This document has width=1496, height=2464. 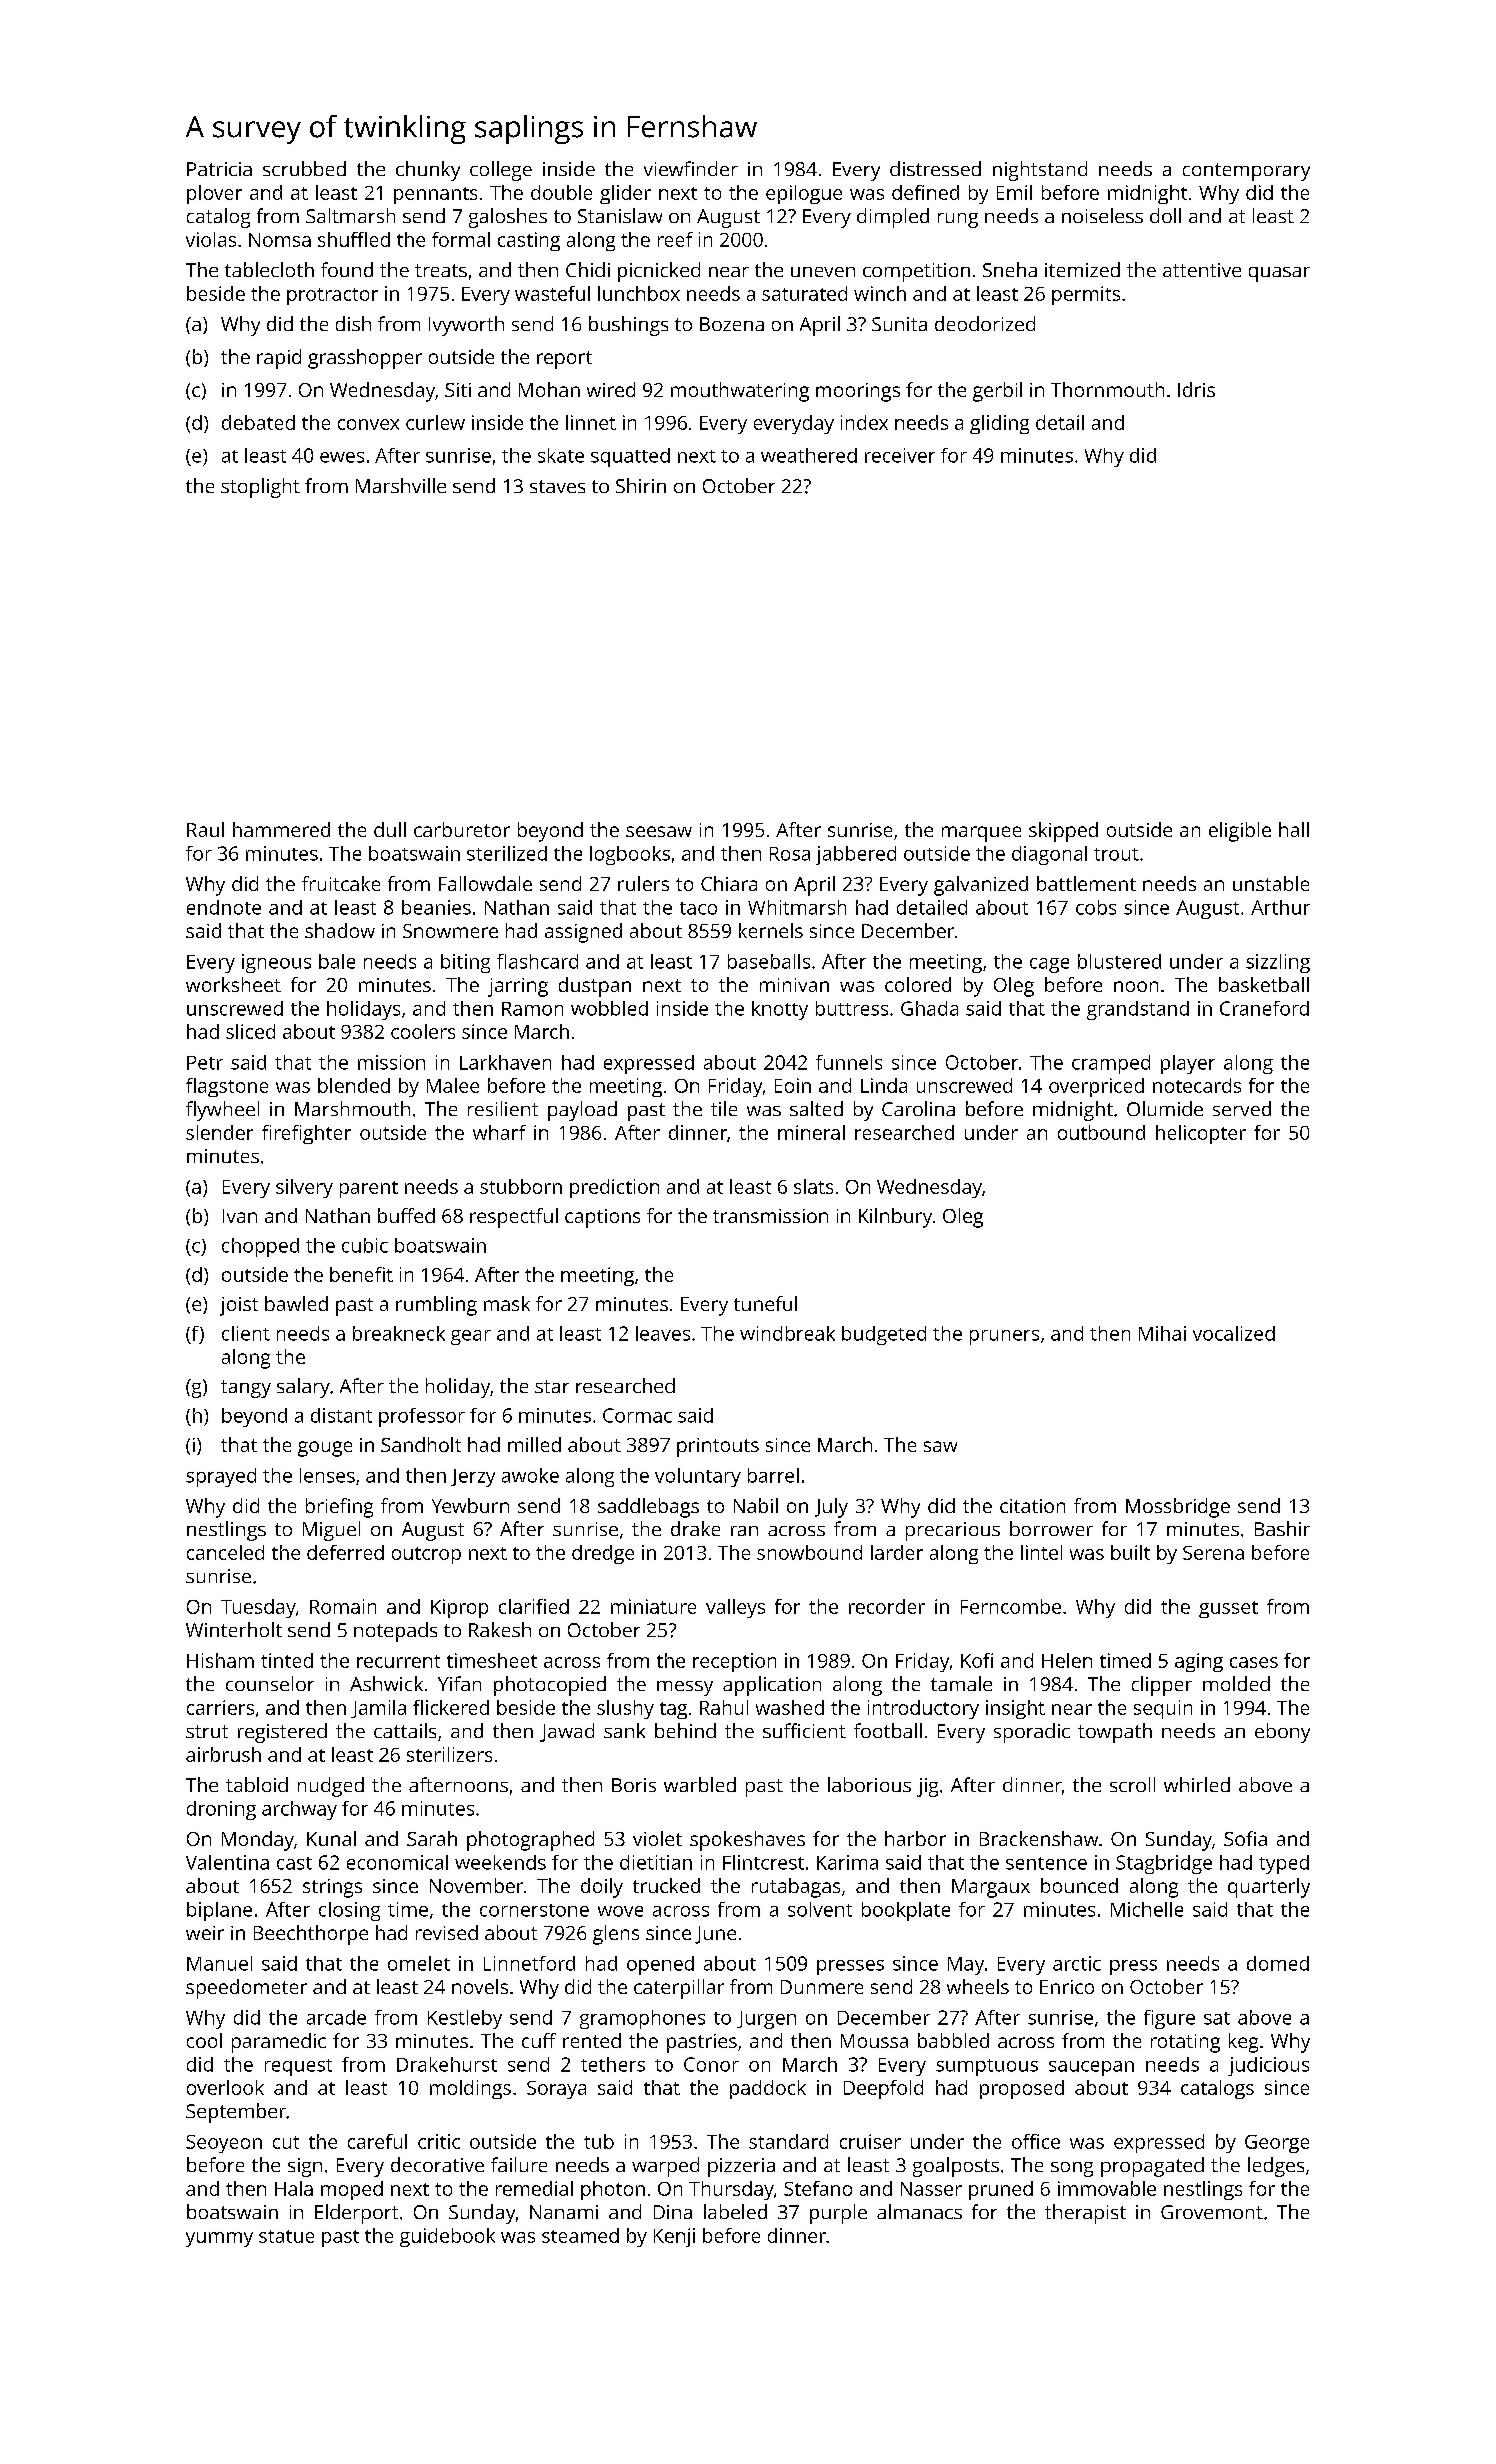 I want to click on valleys, so click(x=735, y=1608).
